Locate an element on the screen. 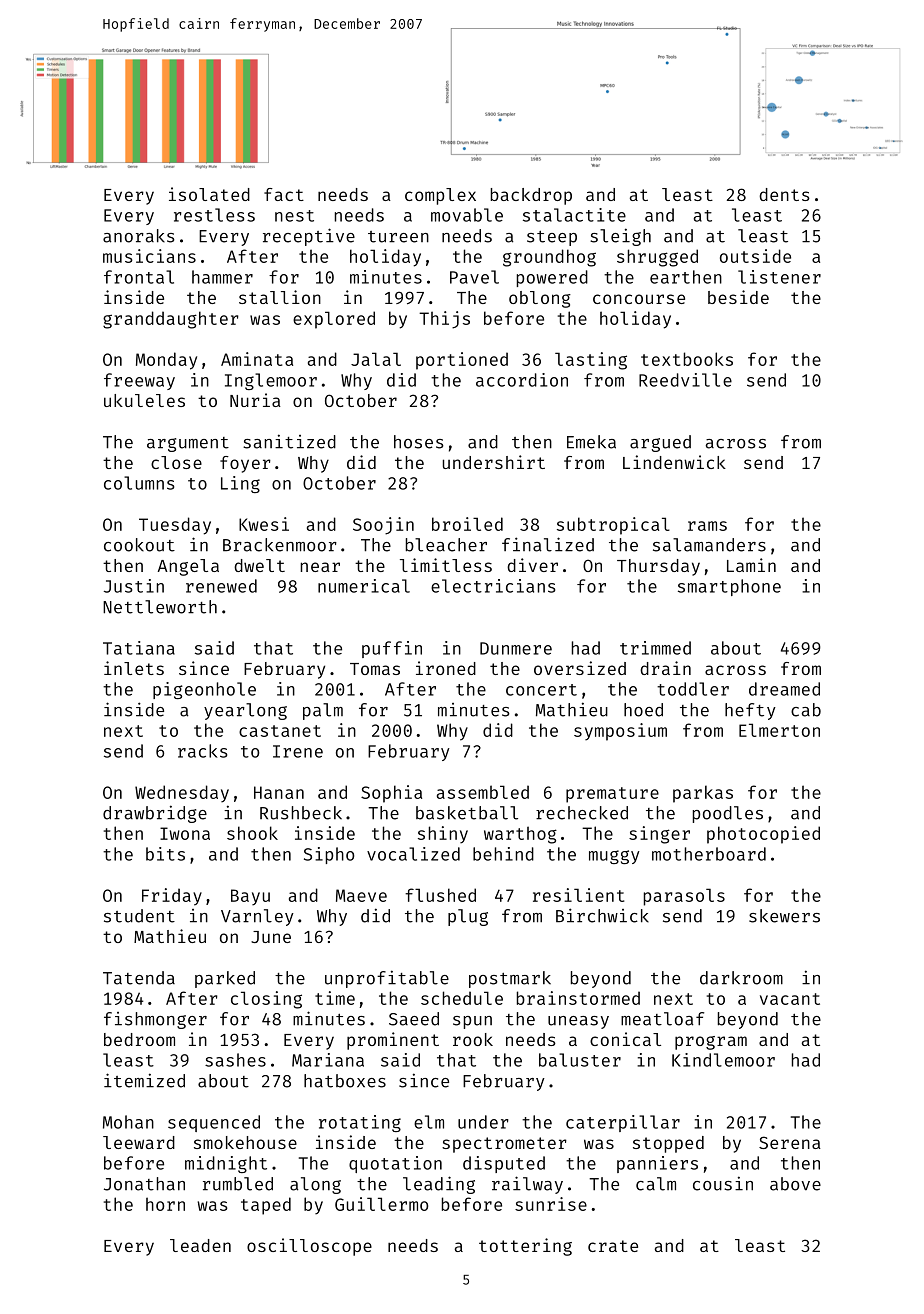  dents is located at coordinates (784, 194).
